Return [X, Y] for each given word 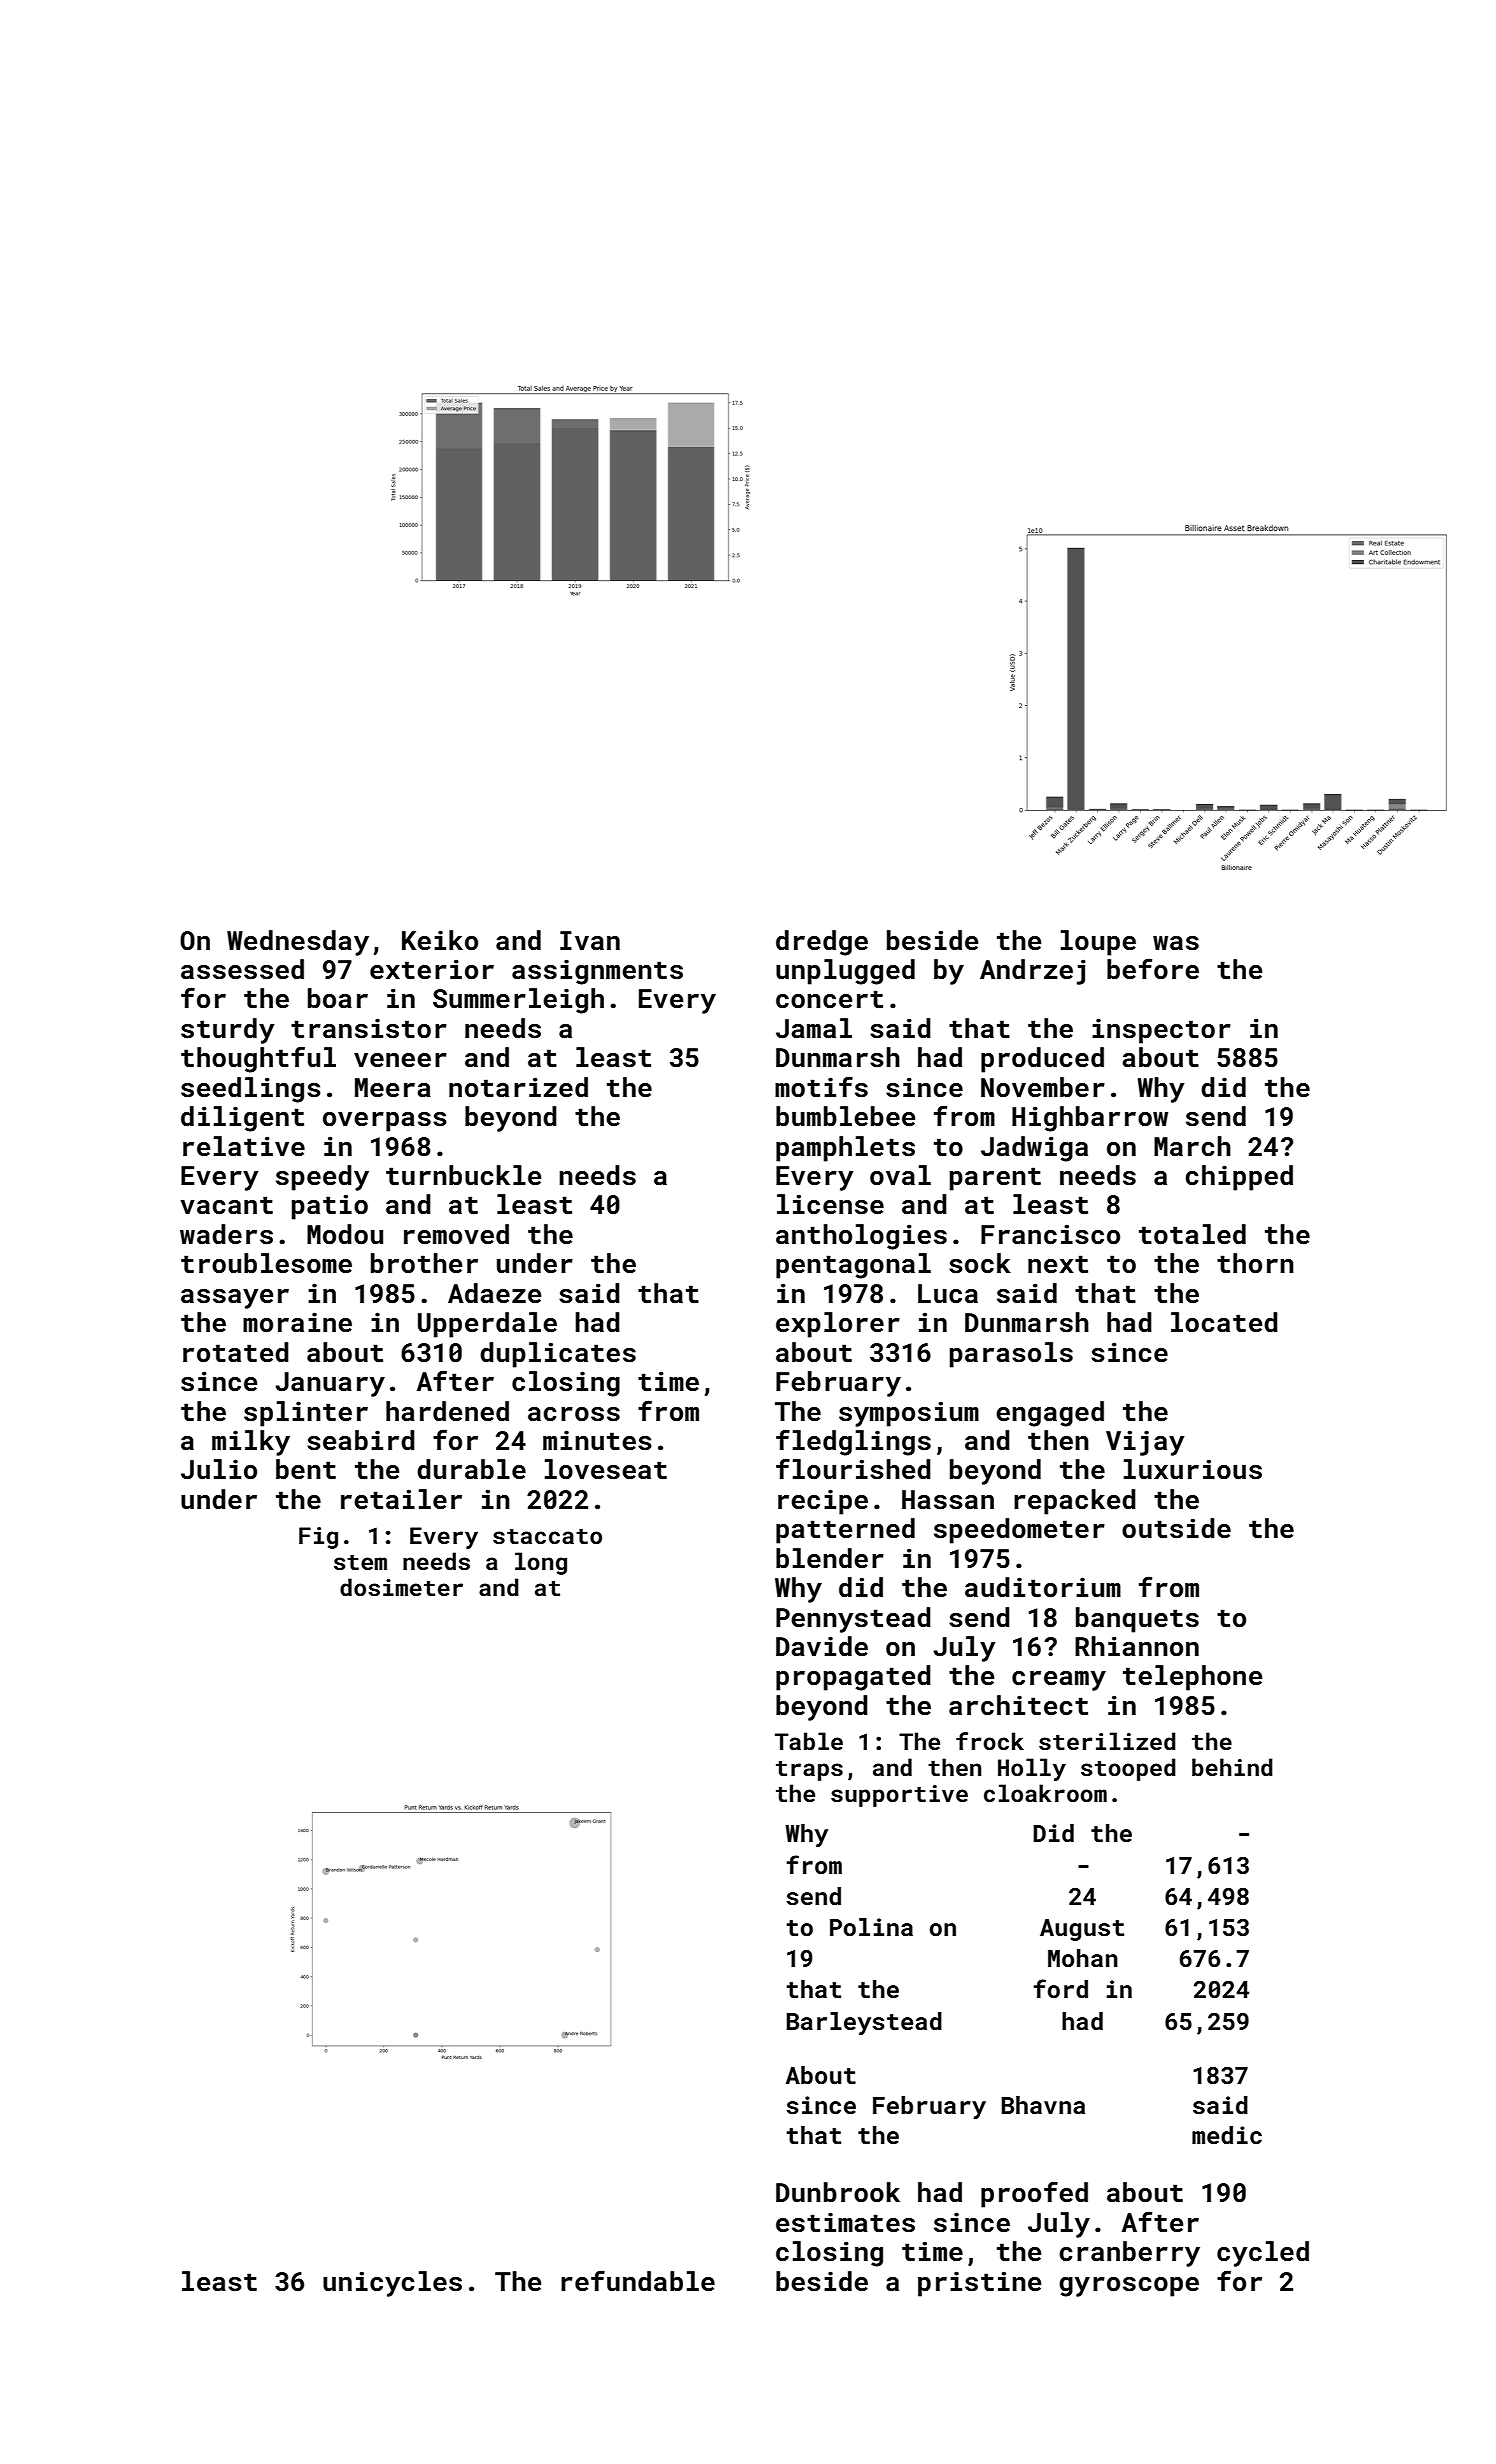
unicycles [392, 2284]
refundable [638, 2281]
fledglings [853, 1442]
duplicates [558, 1355]
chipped [1239, 1178]
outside [1176, 1528]
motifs [821, 1087]
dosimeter [401, 1587]
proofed [1034, 2194]
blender [830, 1558]
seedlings [251, 1090]
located [1224, 1322]
